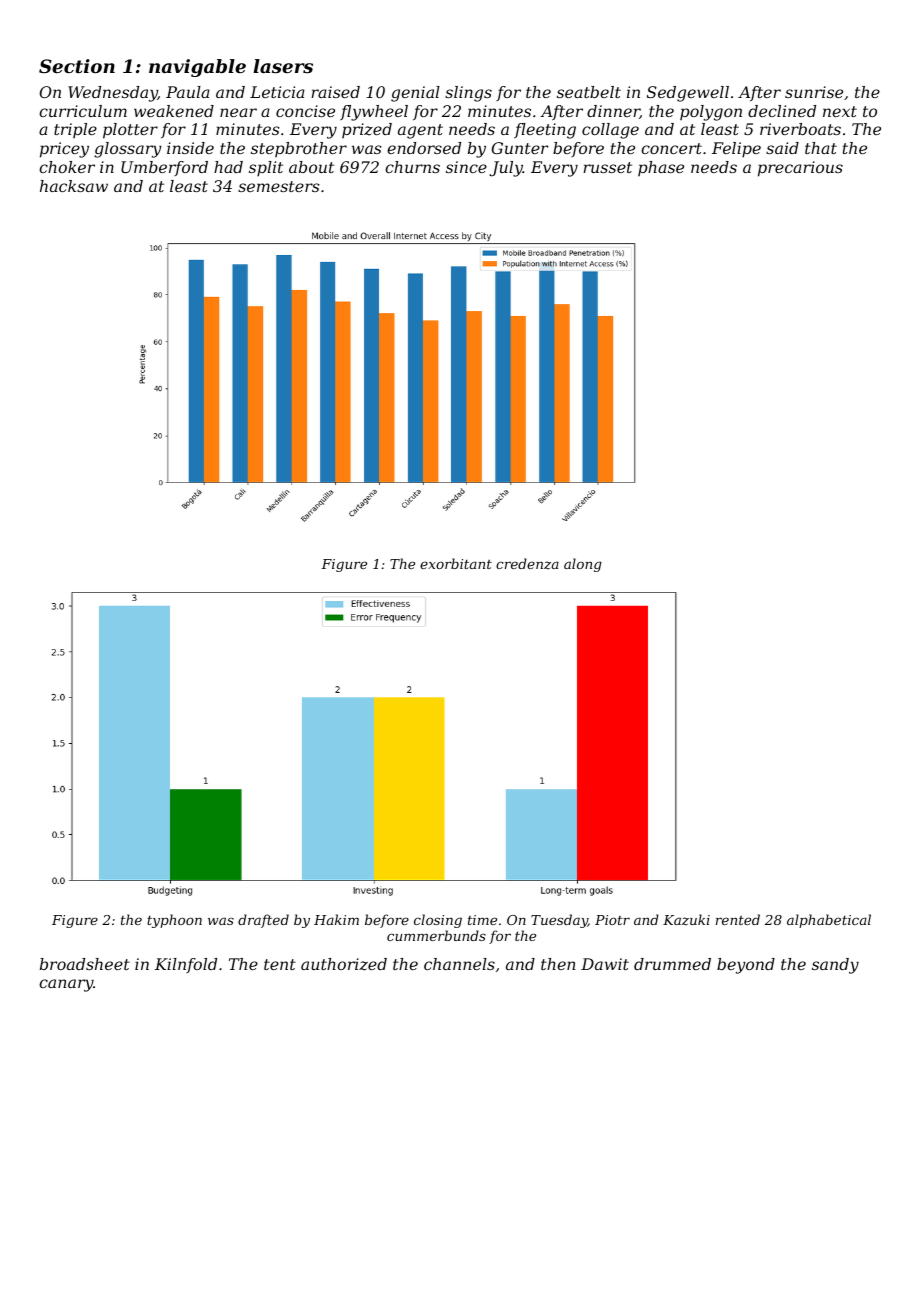 This screenshot has height=1308, width=924. I want to click on closing, so click(438, 921).
